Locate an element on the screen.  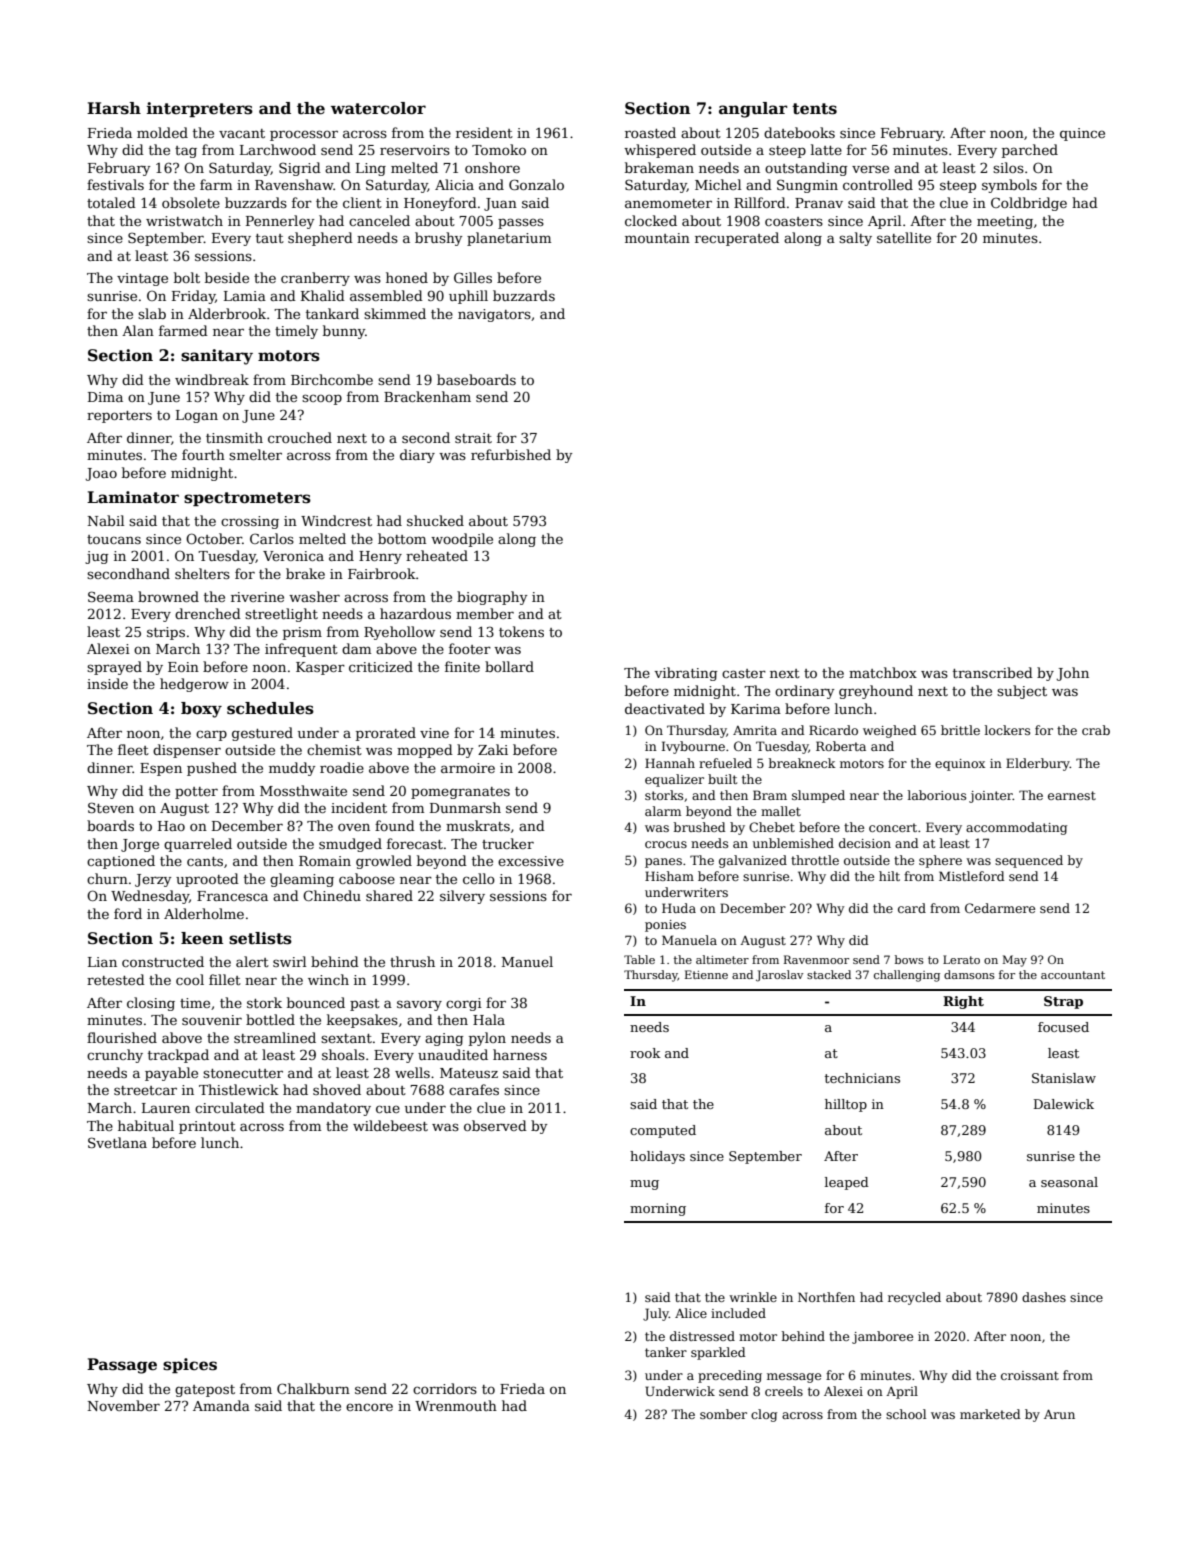
obsolete is located at coordinates (191, 202).
